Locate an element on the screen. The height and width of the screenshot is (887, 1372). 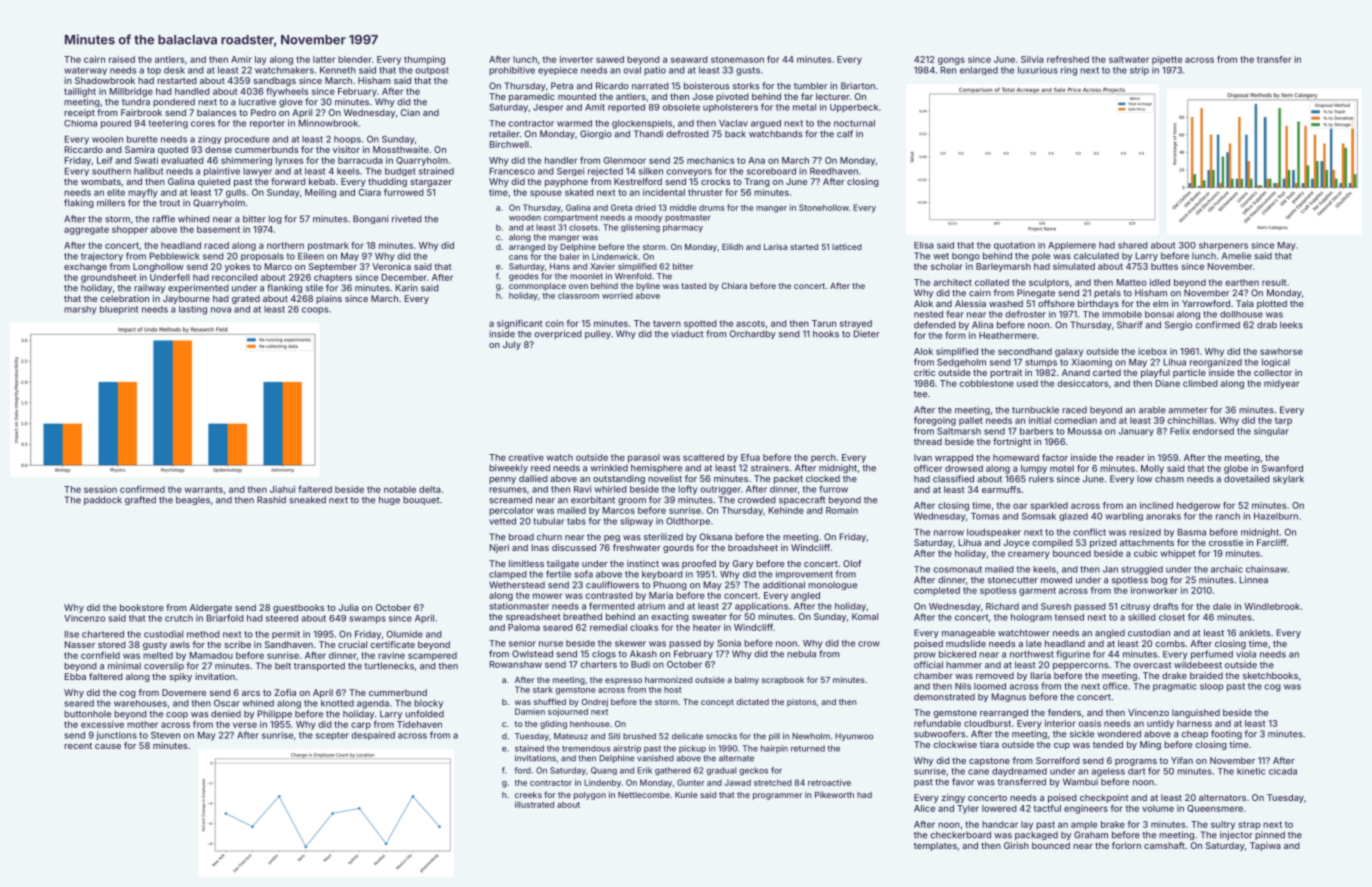
Felix is located at coordinates (1180, 431).
